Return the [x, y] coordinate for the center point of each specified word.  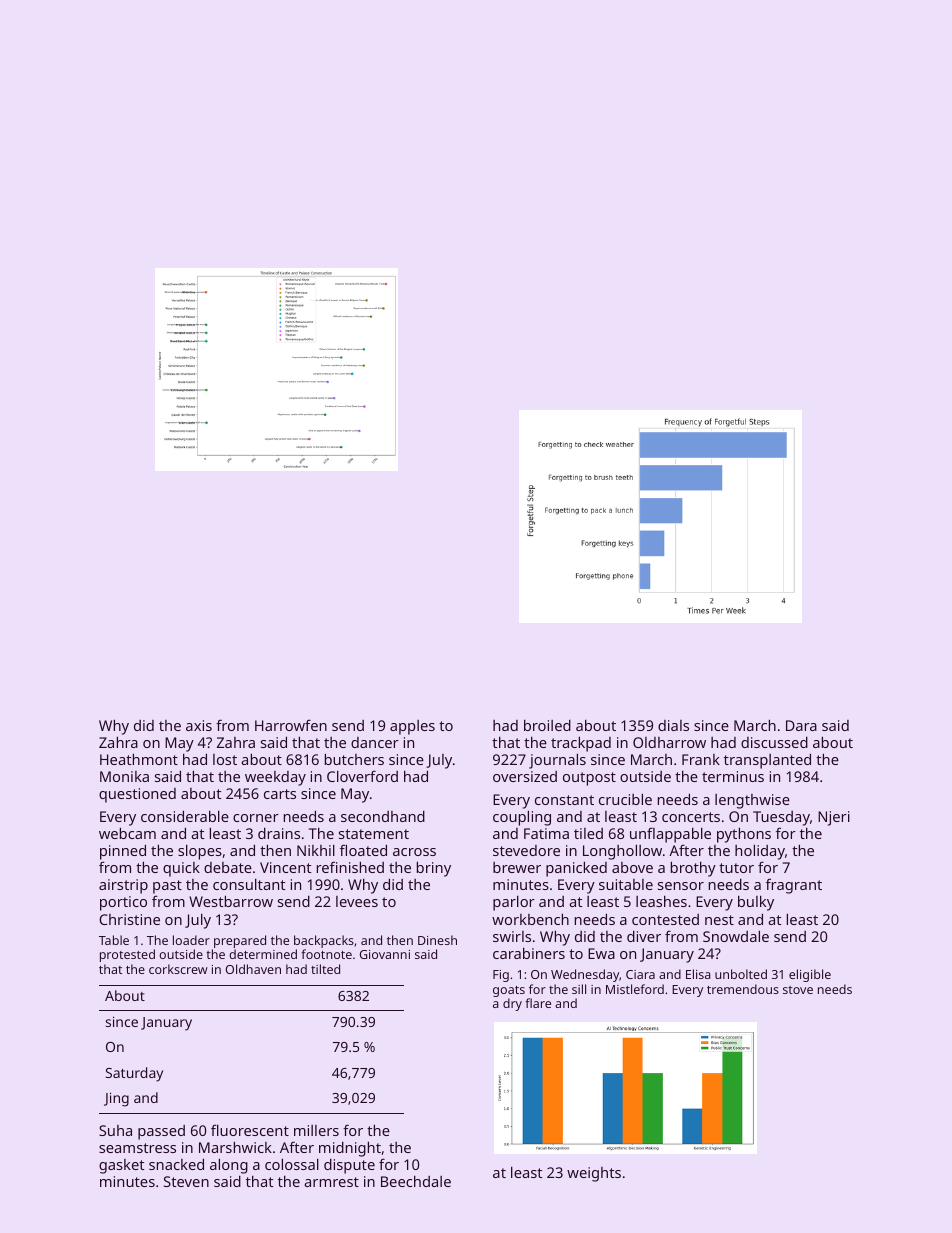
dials [673, 725]
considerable [185, 816]
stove [798, 990]
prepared [240, 941]
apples [412, 727]
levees [357, 901]
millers [316, 1130]
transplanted [767, 761]
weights [594, 1174]
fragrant [794, 886]
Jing [116, 1099]
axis [199, 725]
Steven [186, 1181]
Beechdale [416, 1181]
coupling [522, 818]
